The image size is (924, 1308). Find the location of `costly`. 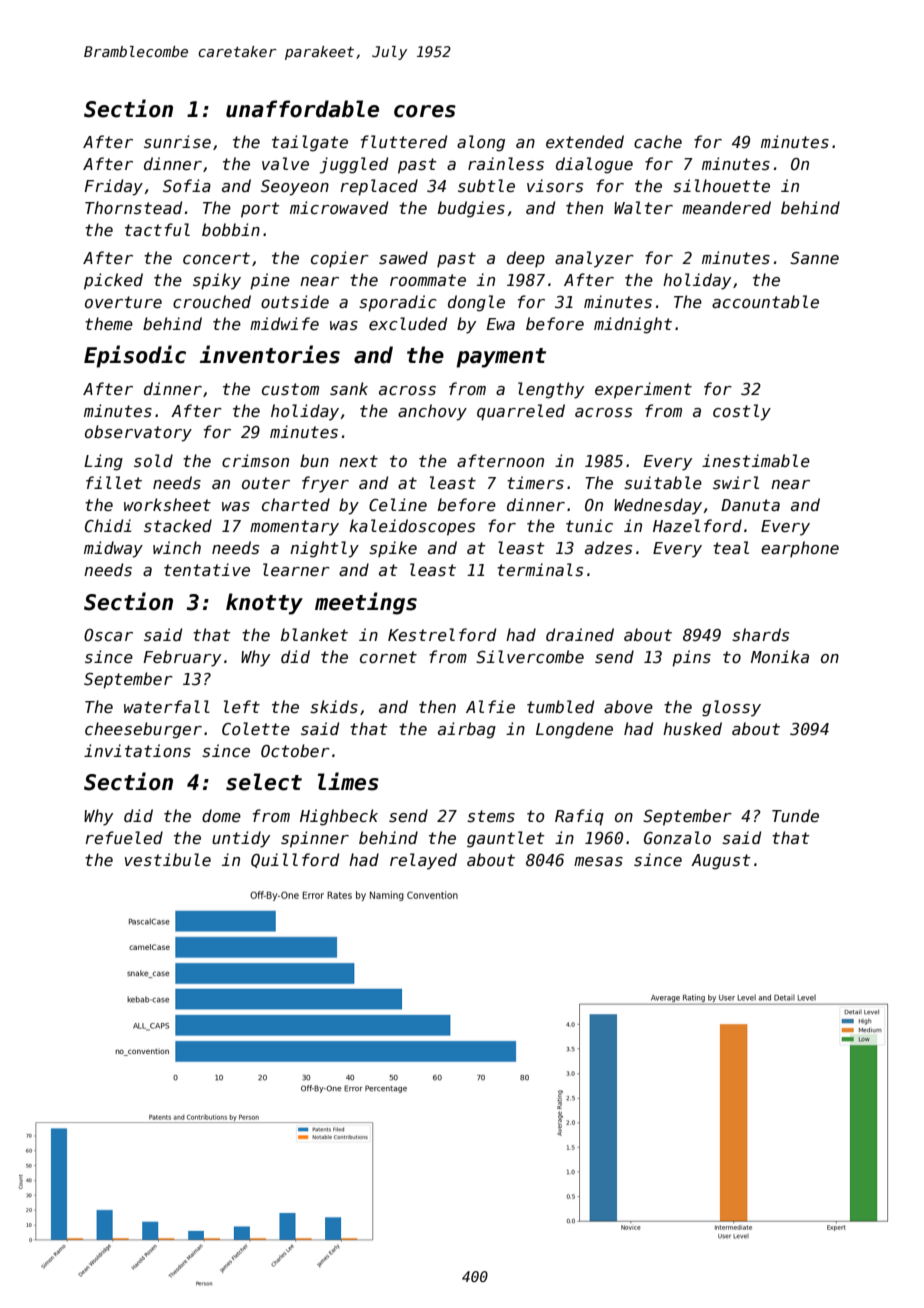

costly is located at coordinates (742, 412).
